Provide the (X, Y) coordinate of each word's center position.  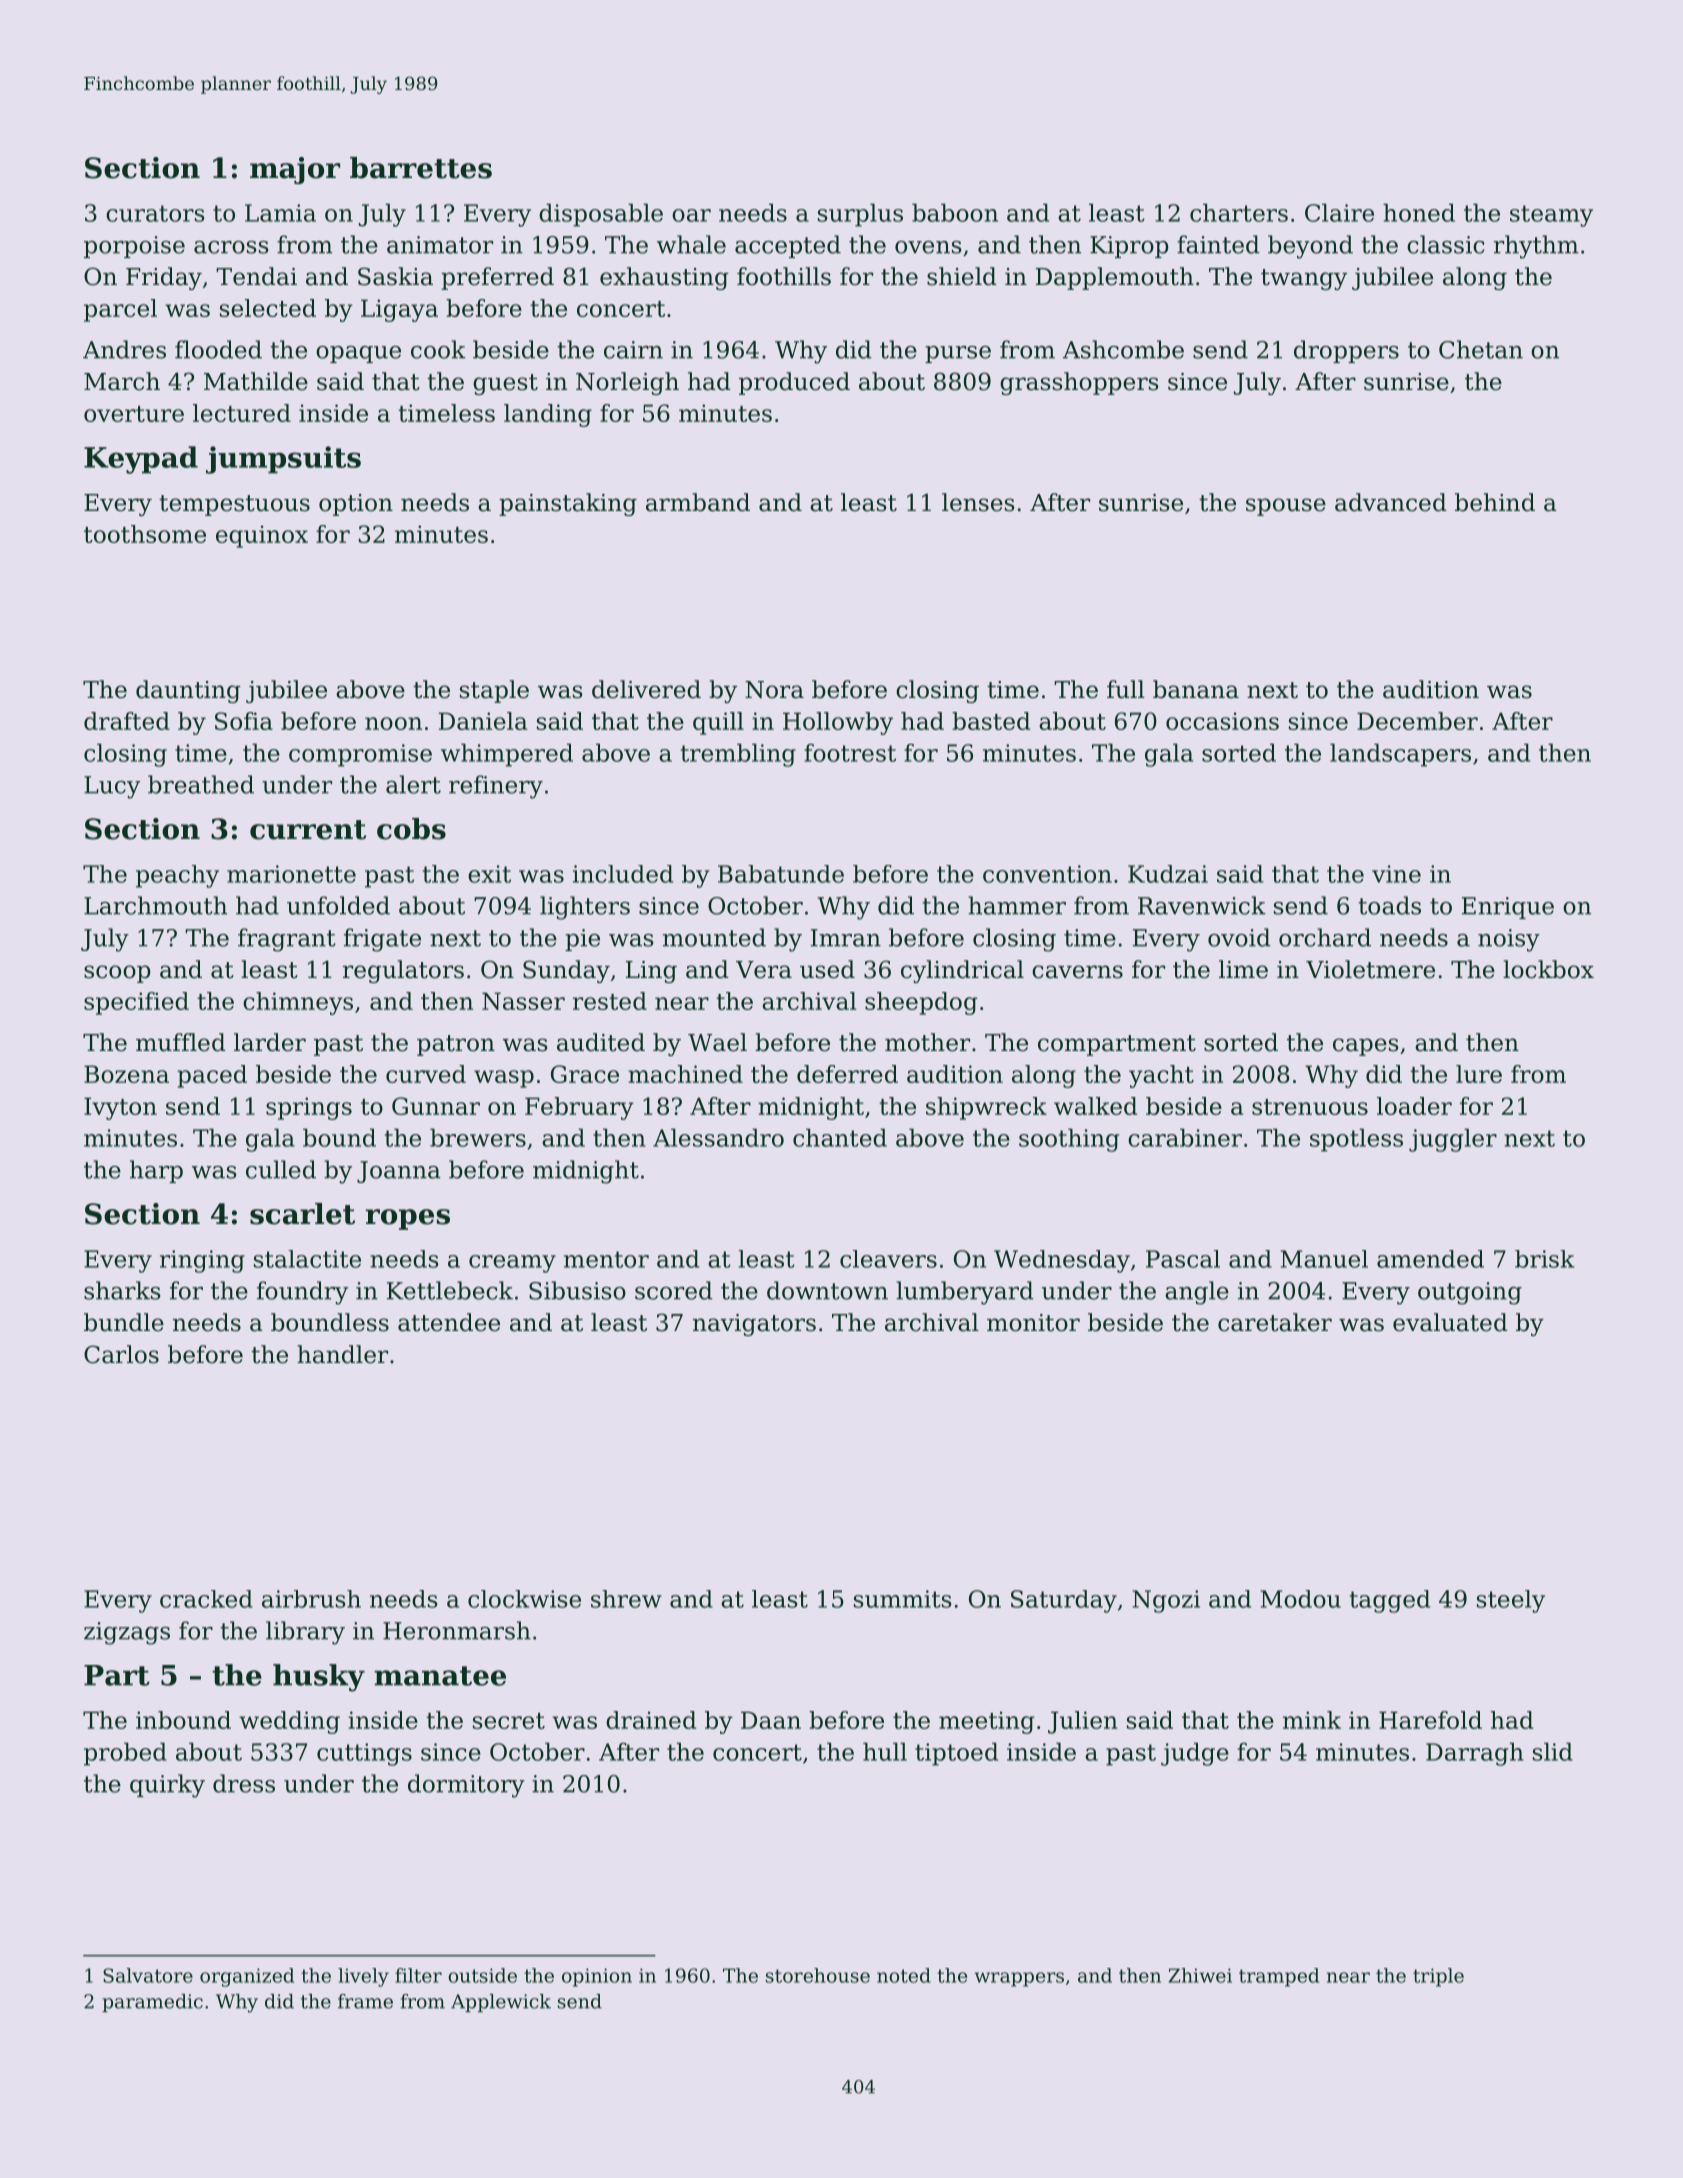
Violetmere (1370, 969)
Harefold (1430, 1720)
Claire (1339, 212)
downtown (827, 1290)
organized (247, 1977)
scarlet (302, 1214)
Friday (164, 278)
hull (885, 1751)
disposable (601, 215)
